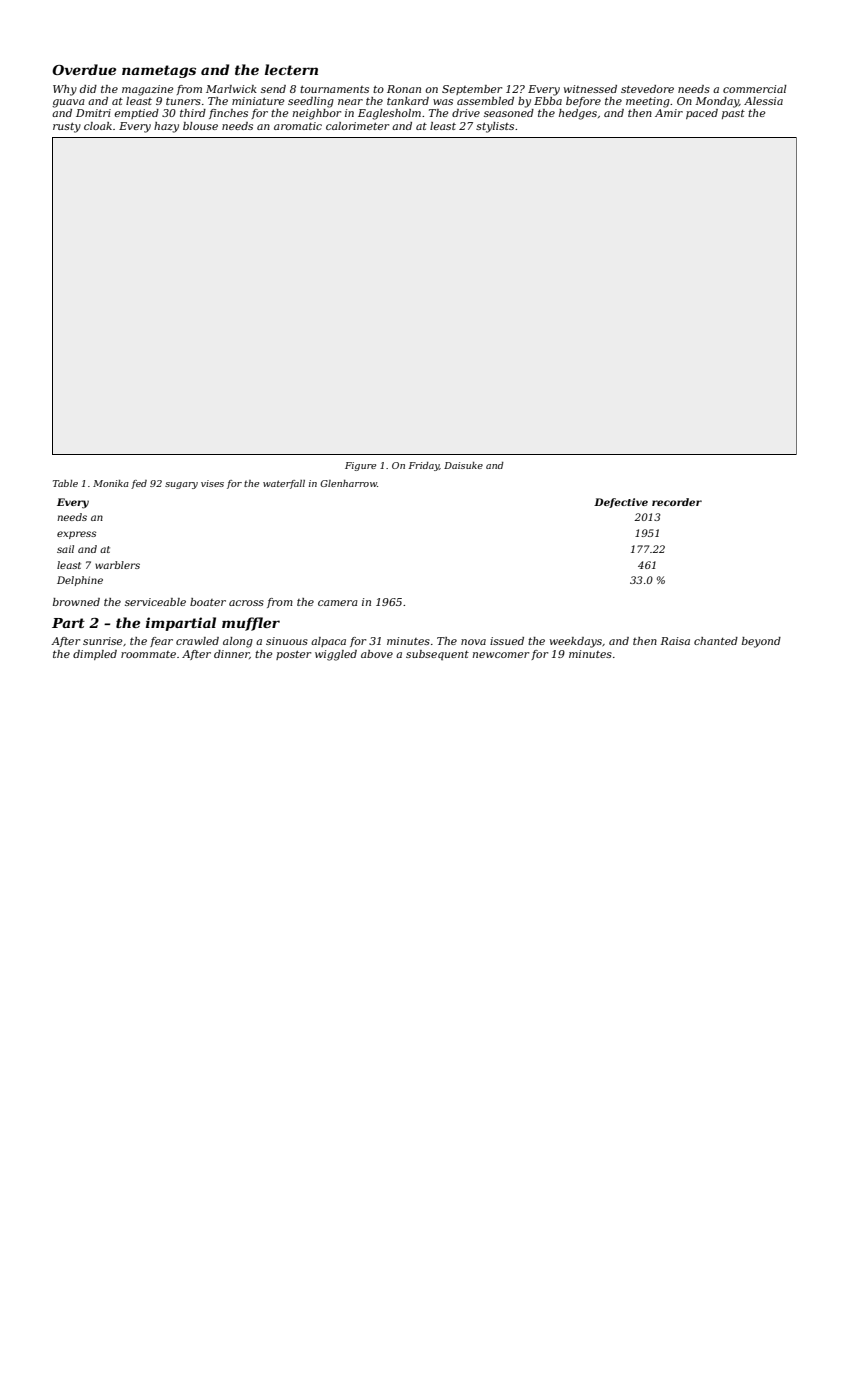 The height and width of the page is (1400, 849). What do you see at coordinates (208, 602) in the page?
I see `boater` at bounding box center [208, 602].
